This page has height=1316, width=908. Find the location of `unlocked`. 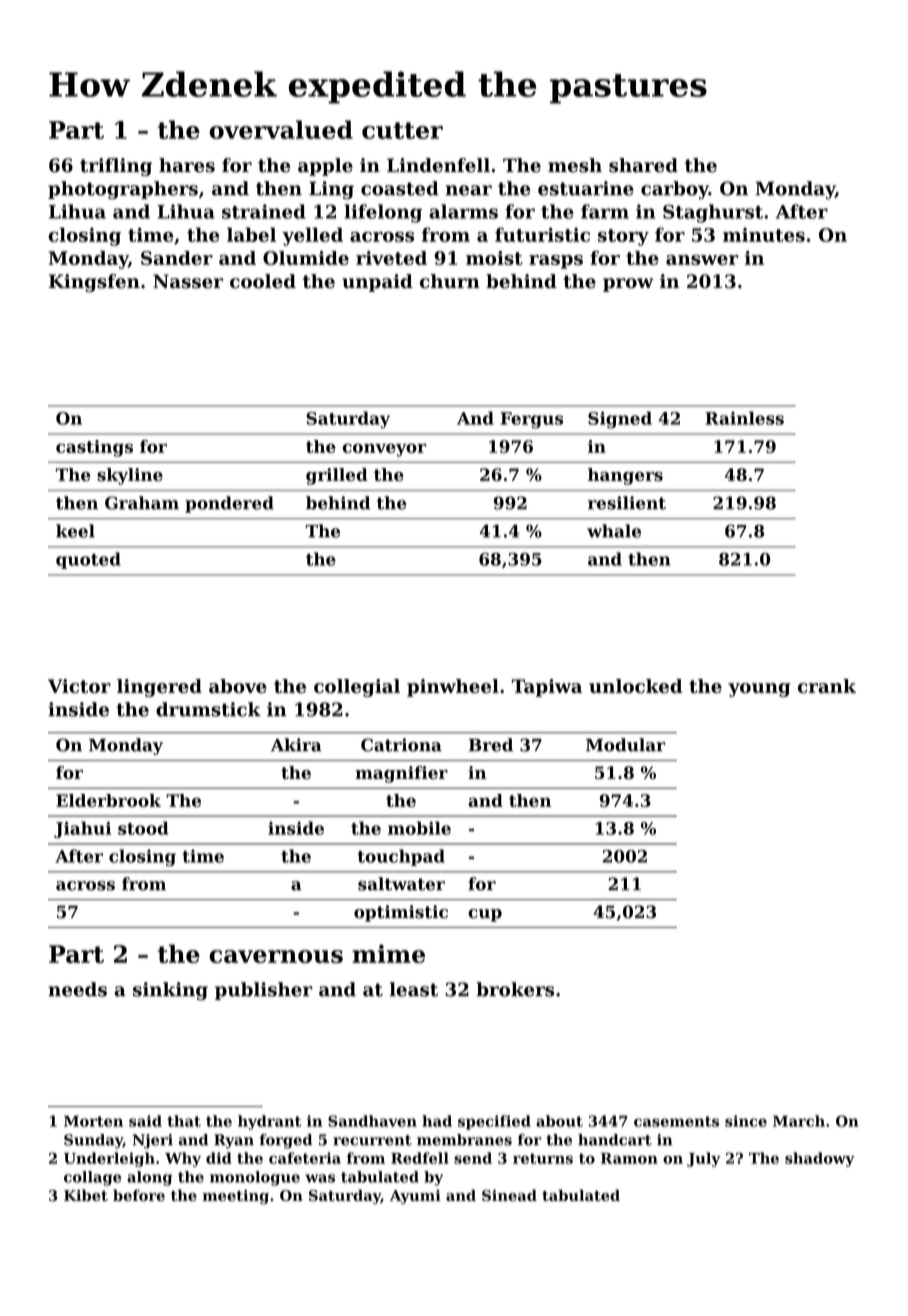

unlocked is located at coordinates (635, 686).
